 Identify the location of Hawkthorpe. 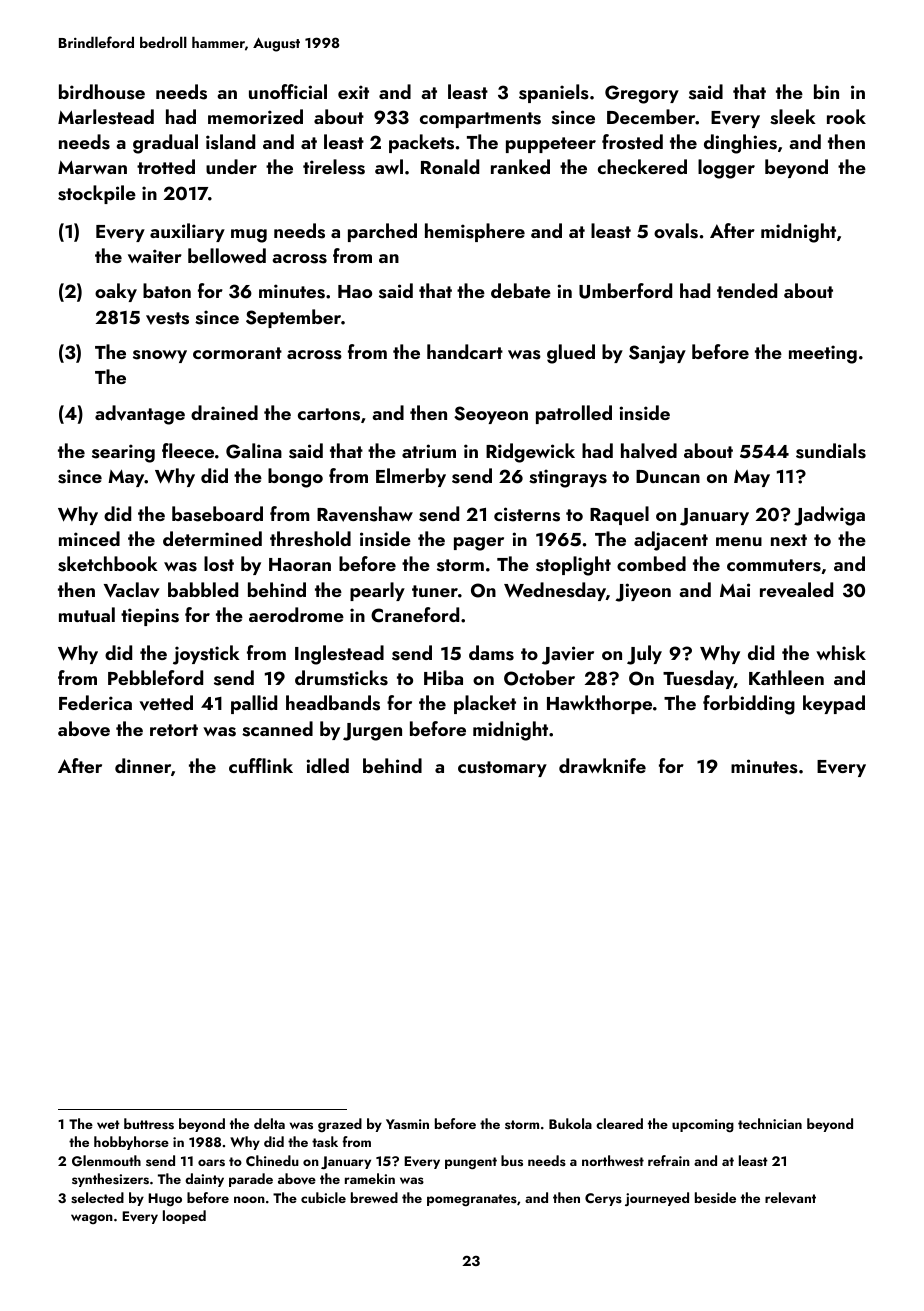
(599, 704).
